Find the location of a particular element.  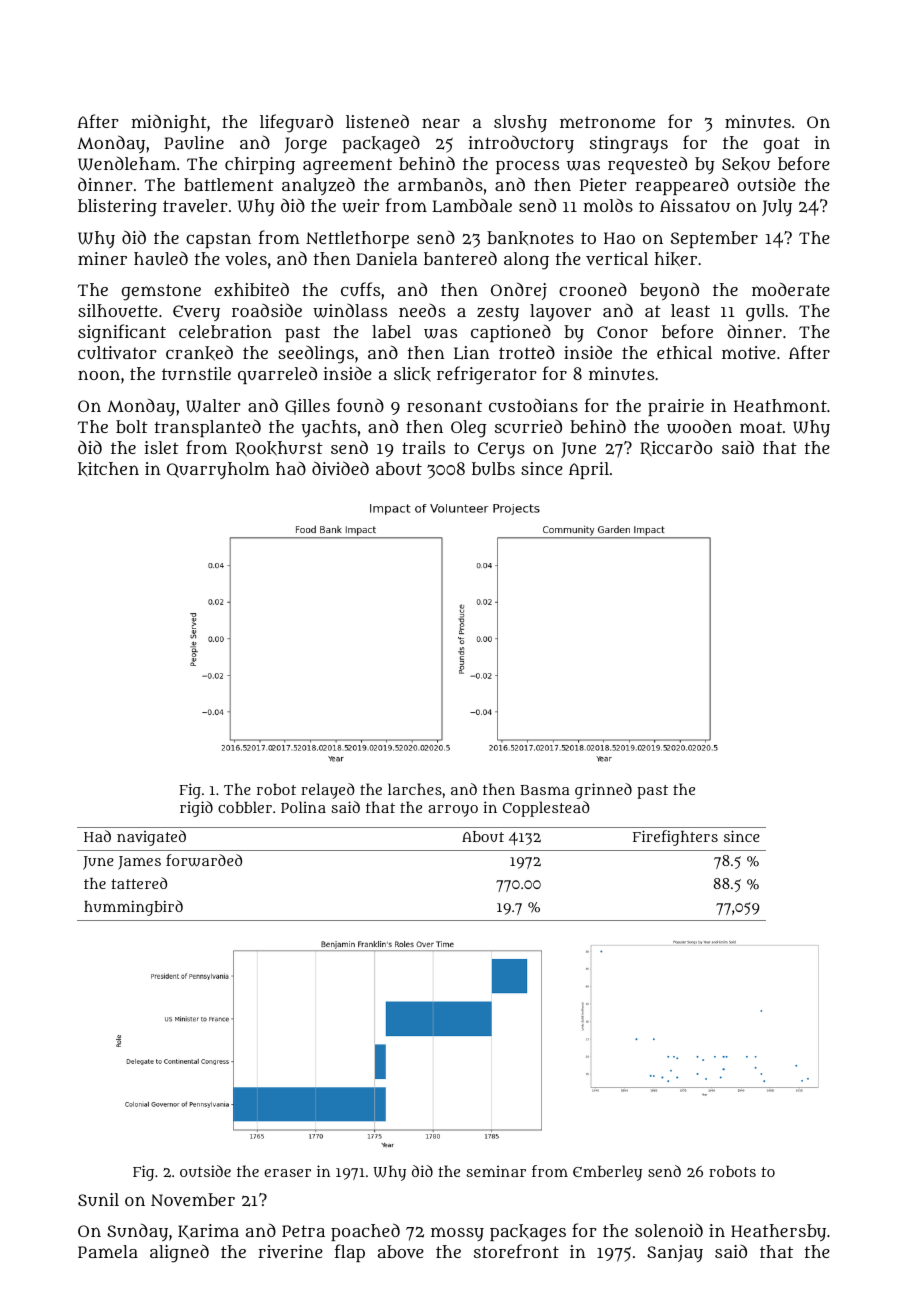

Firefighters is located at coordinates (675, 838).
